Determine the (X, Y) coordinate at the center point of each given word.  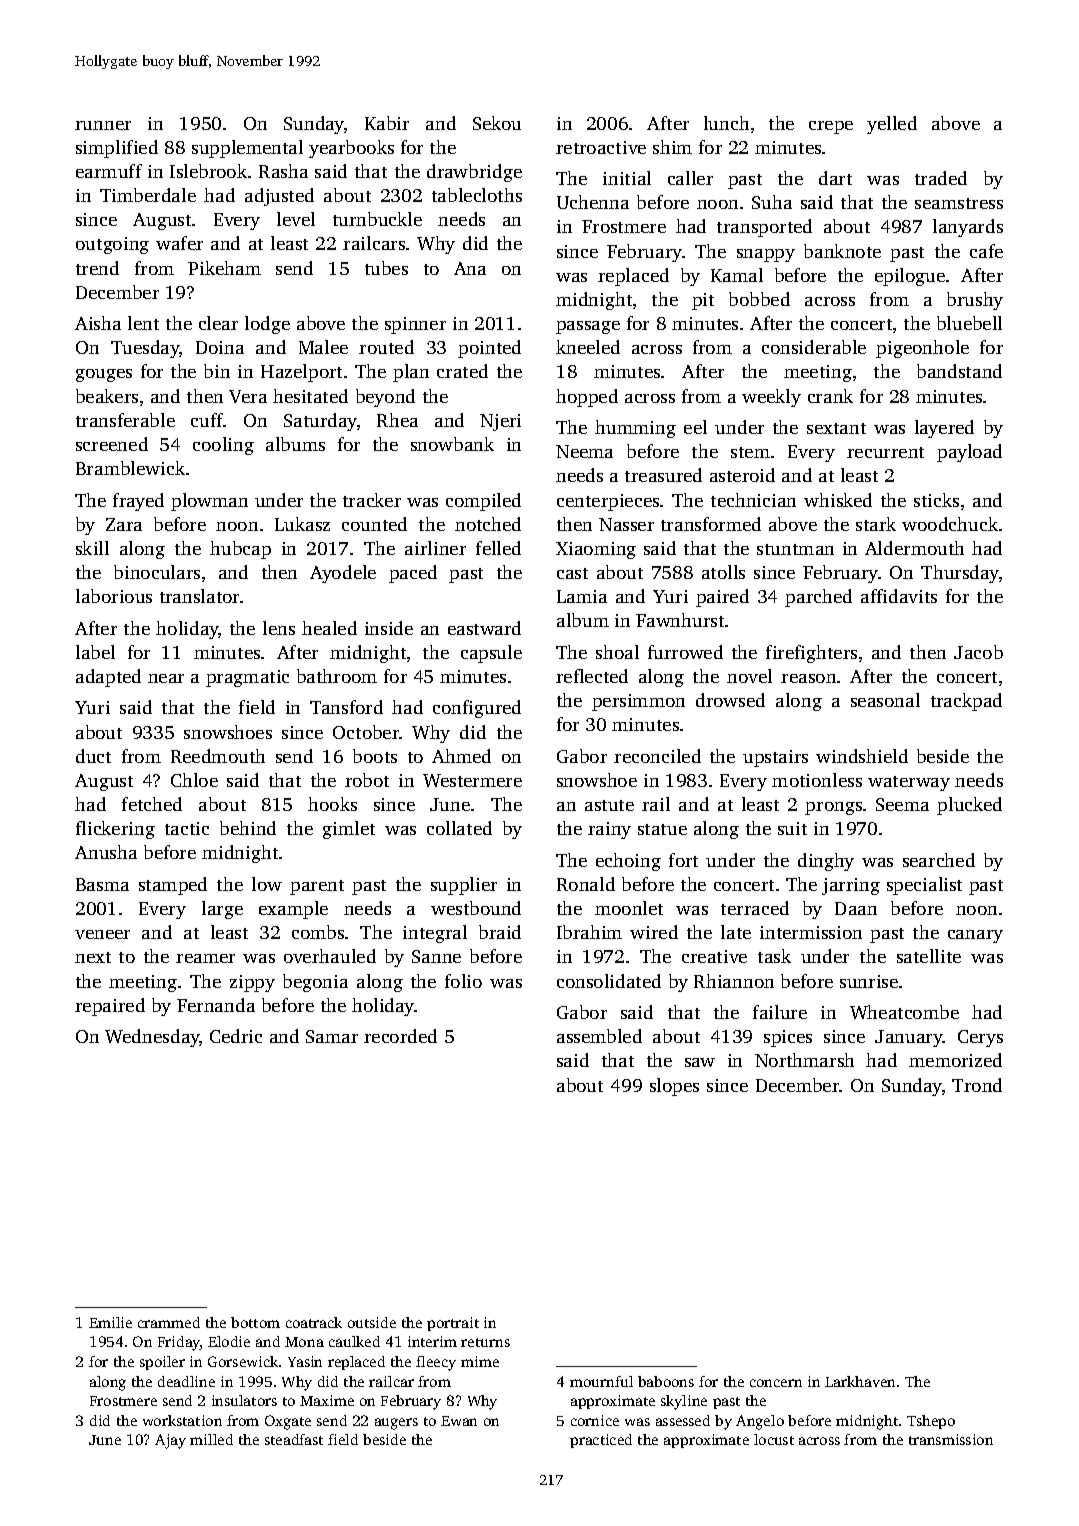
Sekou (497, 123)
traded (941, 178)
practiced (601, 1441)
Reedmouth (218, 756)
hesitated (310, 396)
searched (939, 860)
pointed (489, 349)
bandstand (959, 371)
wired (654, 932)
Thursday (960, 574)
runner (103, 125)
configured (477, 709)
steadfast (294, 1439)
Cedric (236, 1036)
